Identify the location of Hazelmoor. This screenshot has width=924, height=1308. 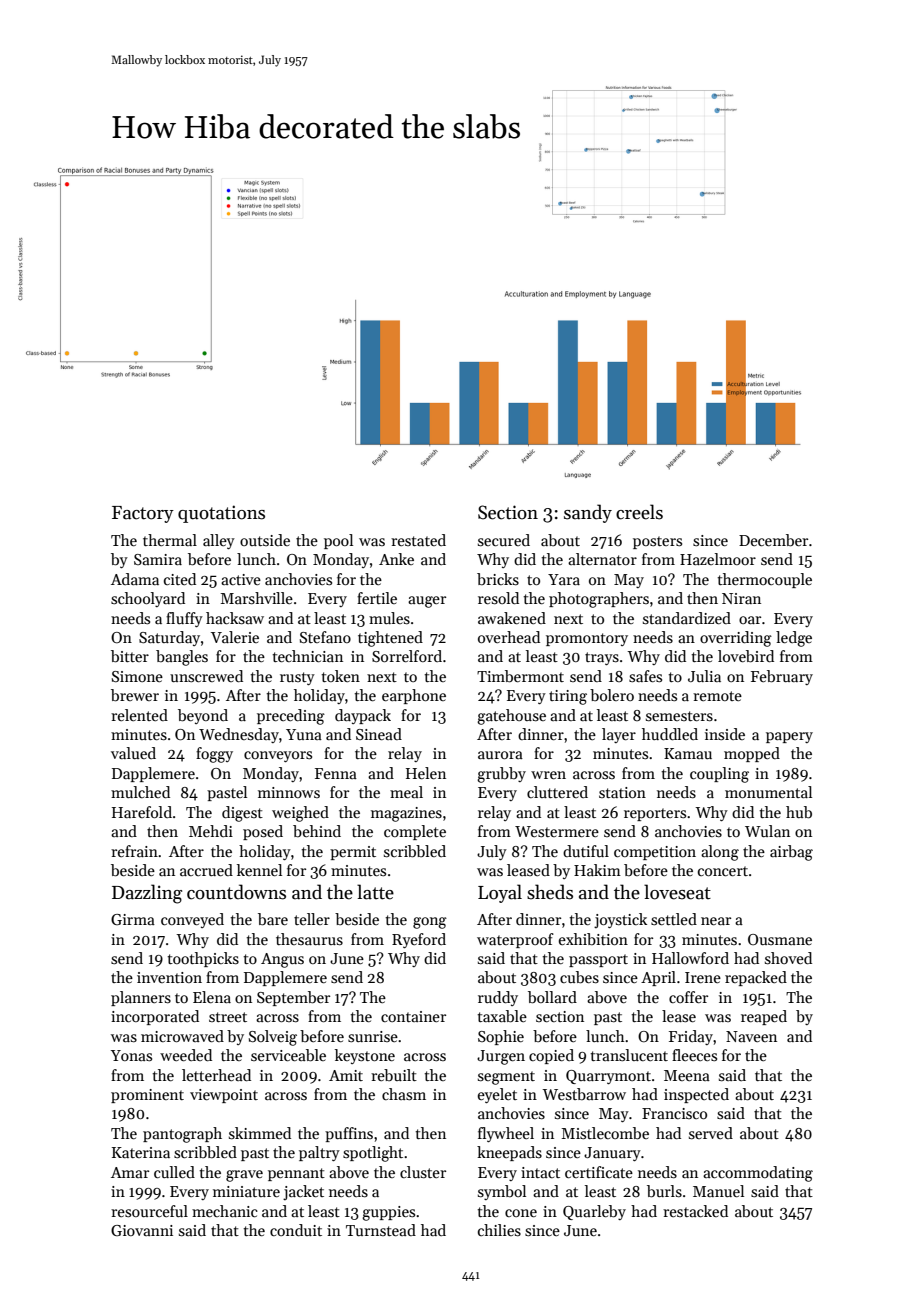
(718, 559).
